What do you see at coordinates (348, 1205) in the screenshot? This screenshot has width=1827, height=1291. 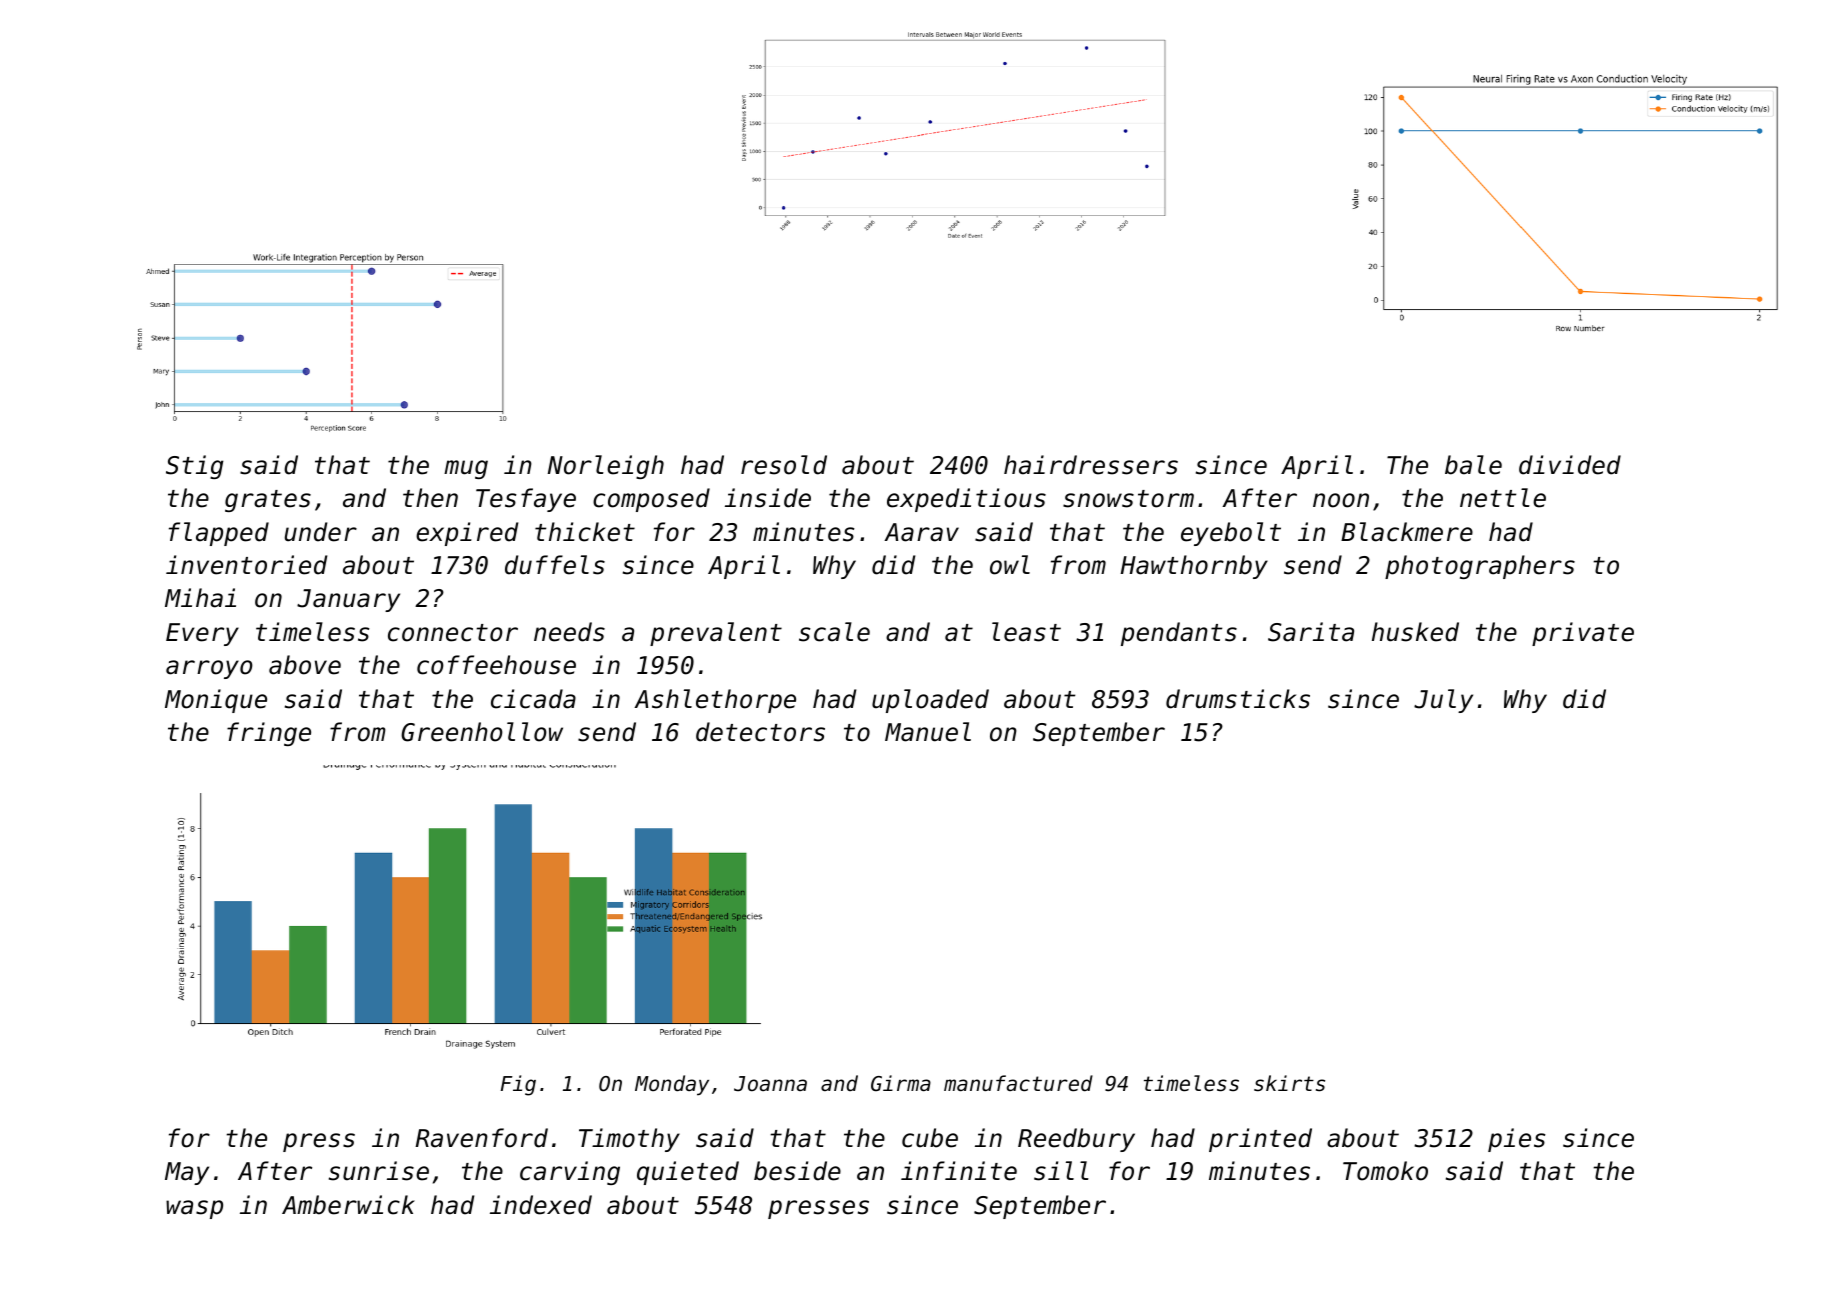 I see `Amberwick` at bounding box center [348, 1205].
